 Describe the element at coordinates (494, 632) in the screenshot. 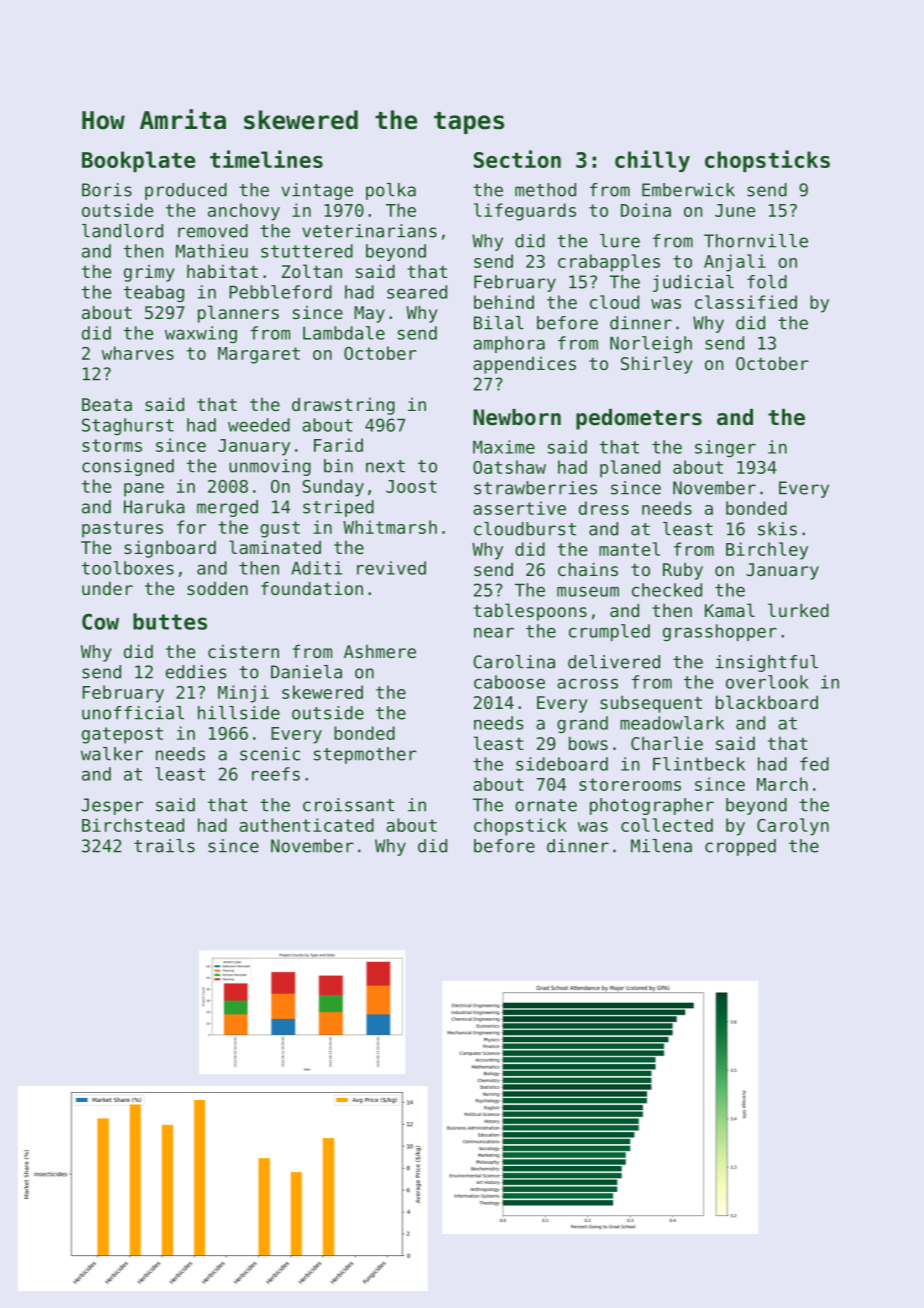

I see `near` at that location.
